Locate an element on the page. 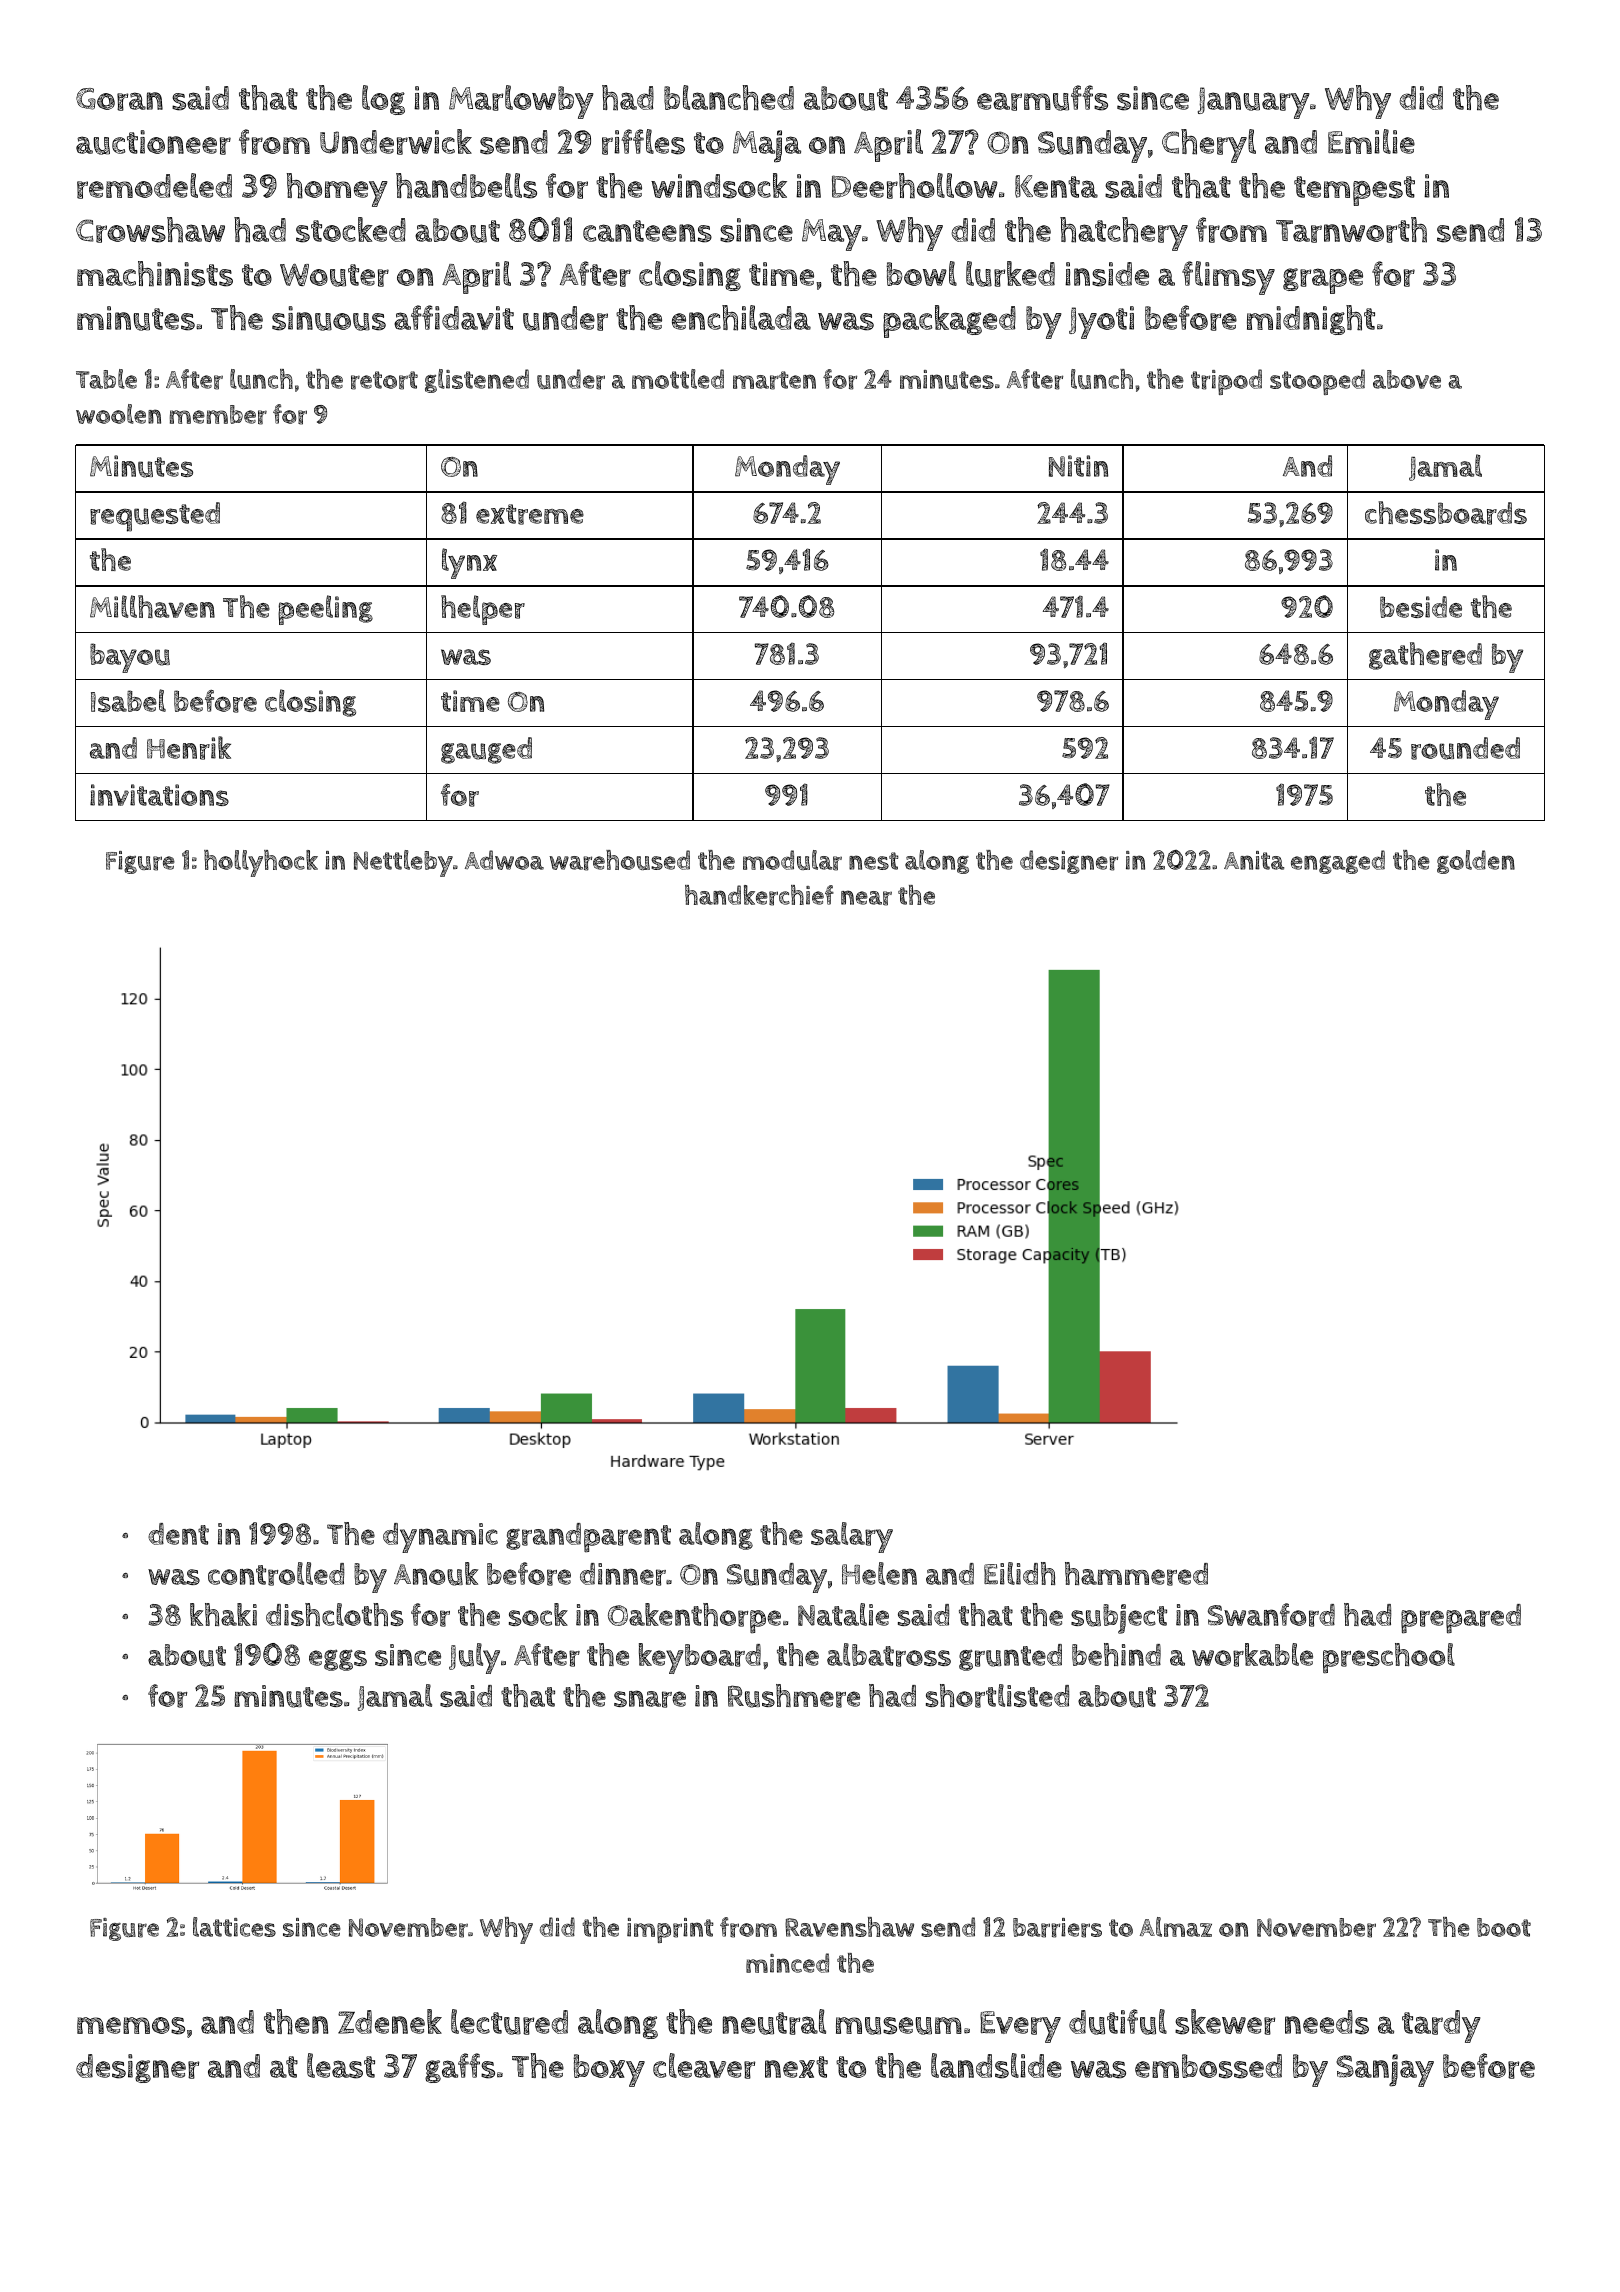 Image resolution: width=1620 pixels, height=2292 pixels. stooped is located at coordinates (1317, 382).
